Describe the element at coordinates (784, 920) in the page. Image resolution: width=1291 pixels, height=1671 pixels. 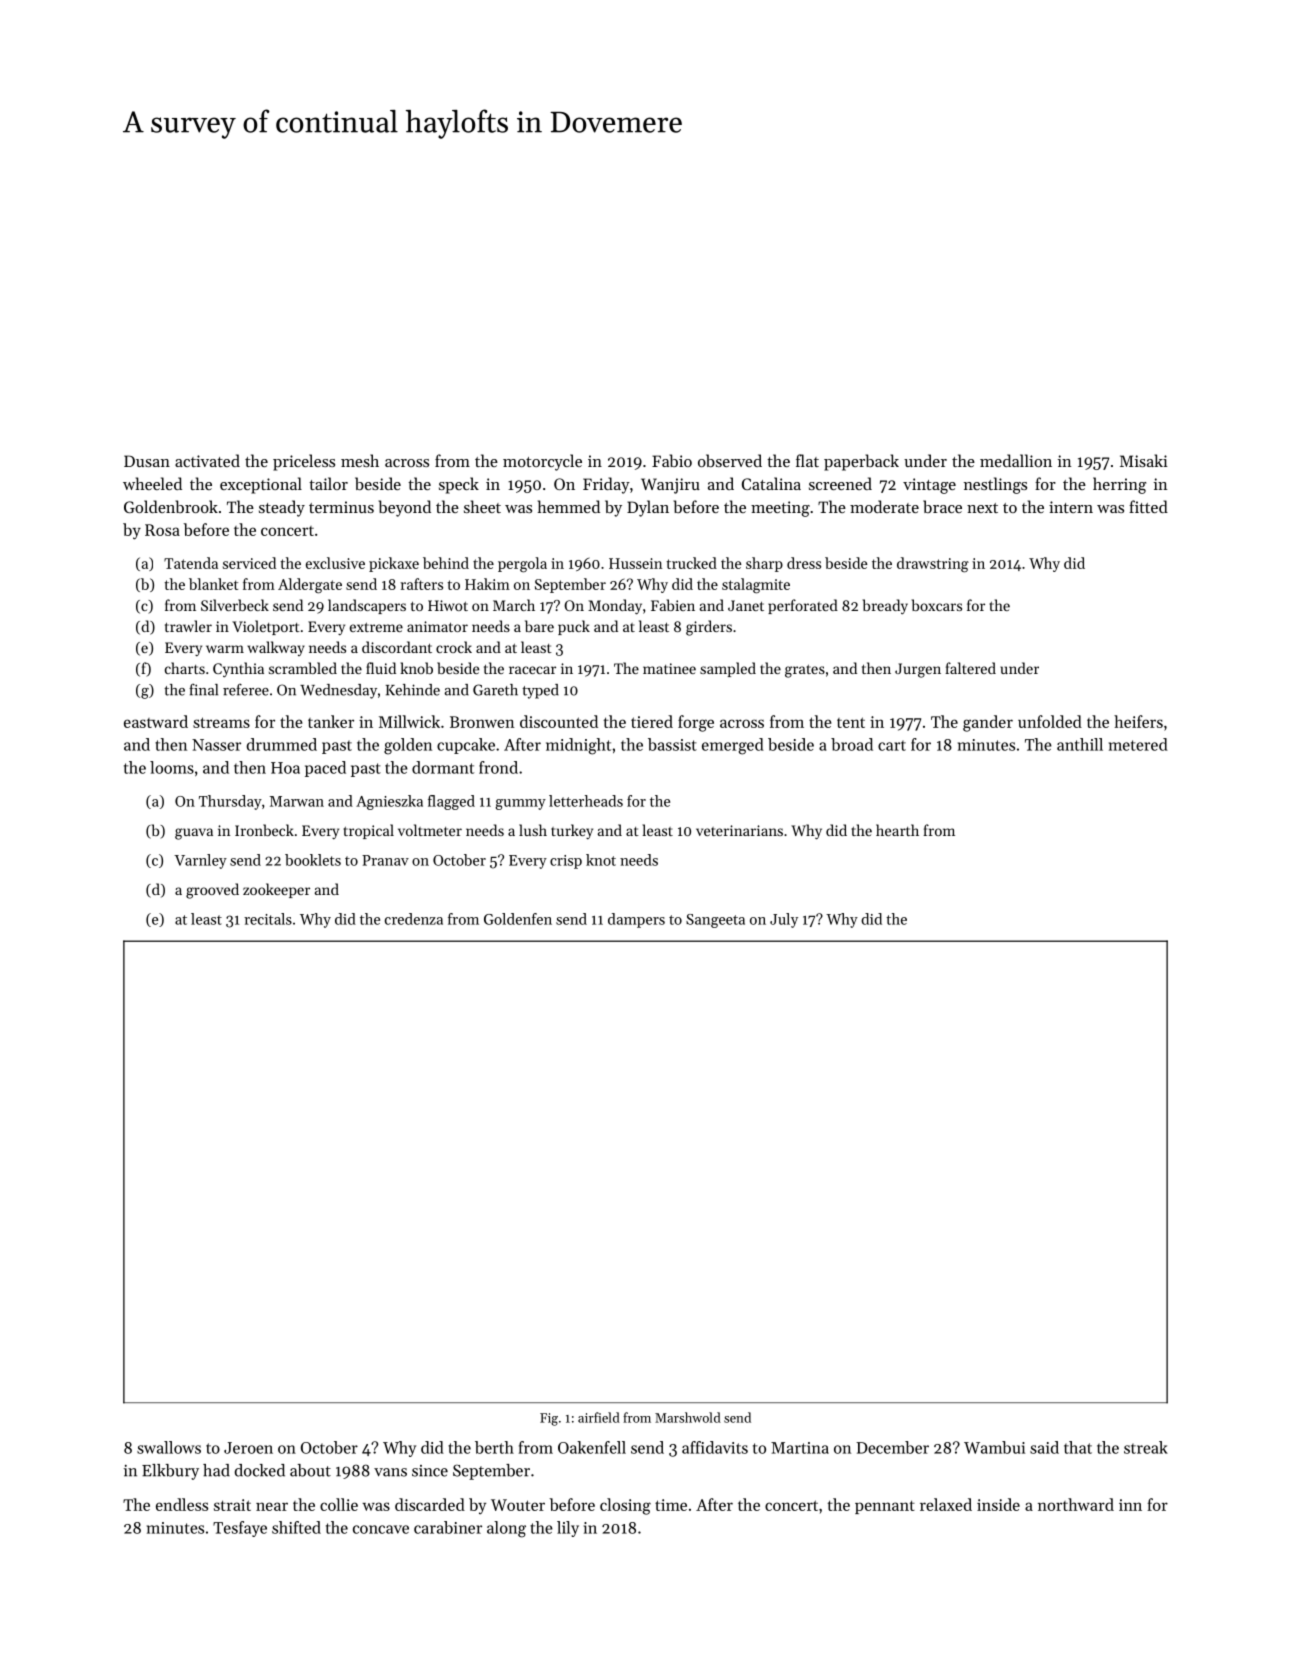
I see `July` at that location.
